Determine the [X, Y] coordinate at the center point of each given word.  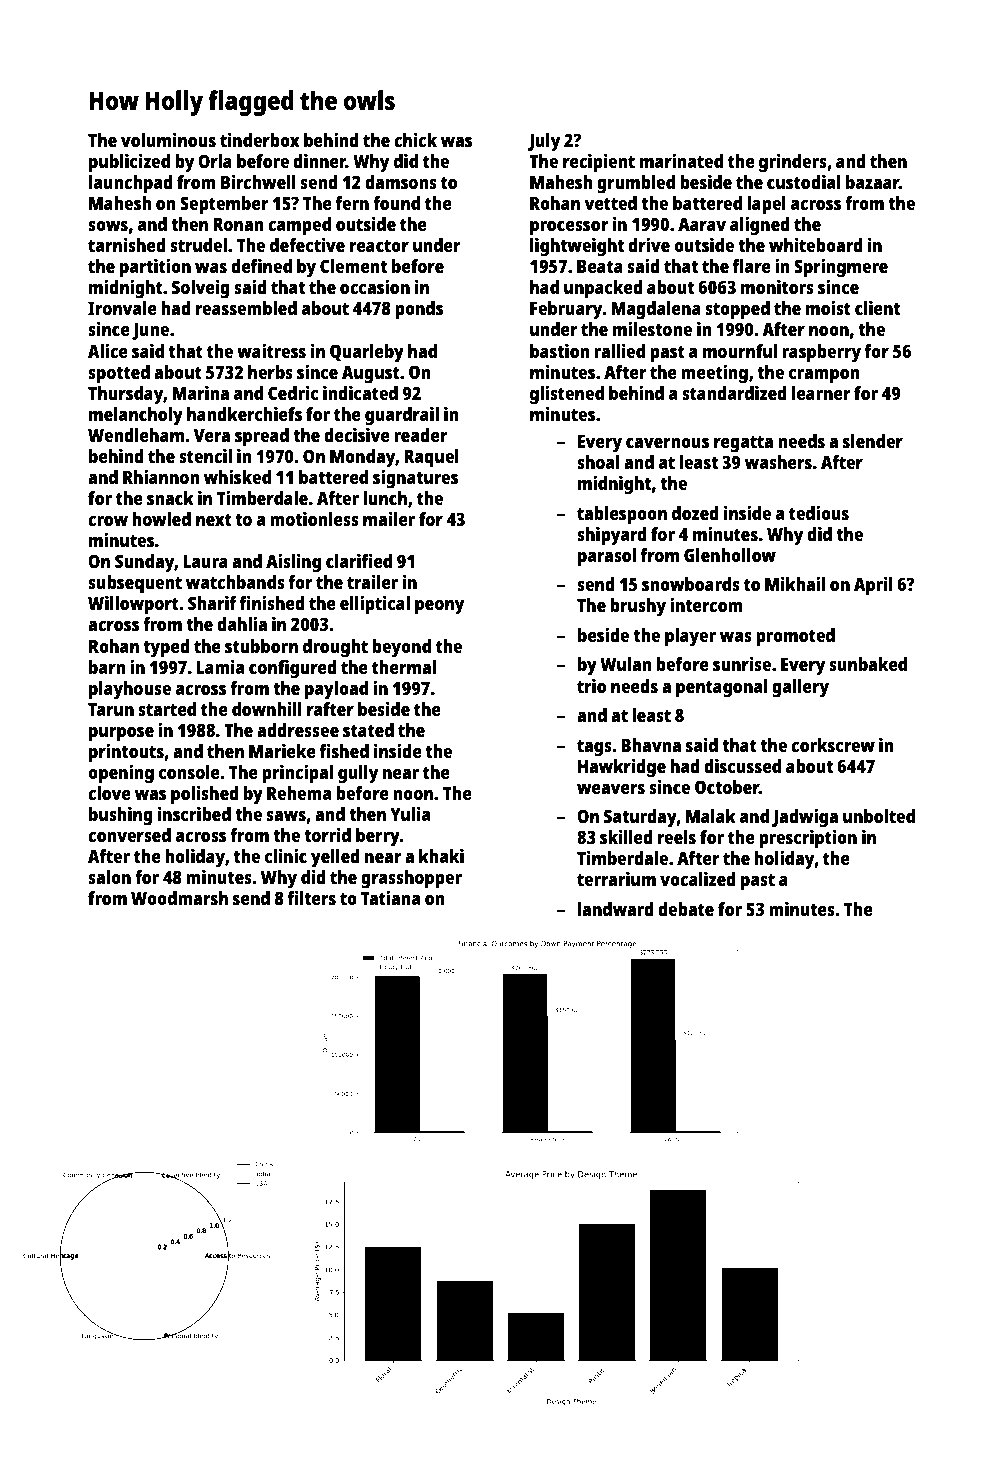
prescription [808, 839]
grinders [793, 163]
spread [262, 437]
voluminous [168, 139]
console [189, 772]
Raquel [431, 458]
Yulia [410, 813]
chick [415, 139]
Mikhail [795, 583]
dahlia [242, 623]
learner [821, 393]
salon [109, 877]
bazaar [872, 182]
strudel [198, 245]
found [396, 203]
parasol [607, 557]
